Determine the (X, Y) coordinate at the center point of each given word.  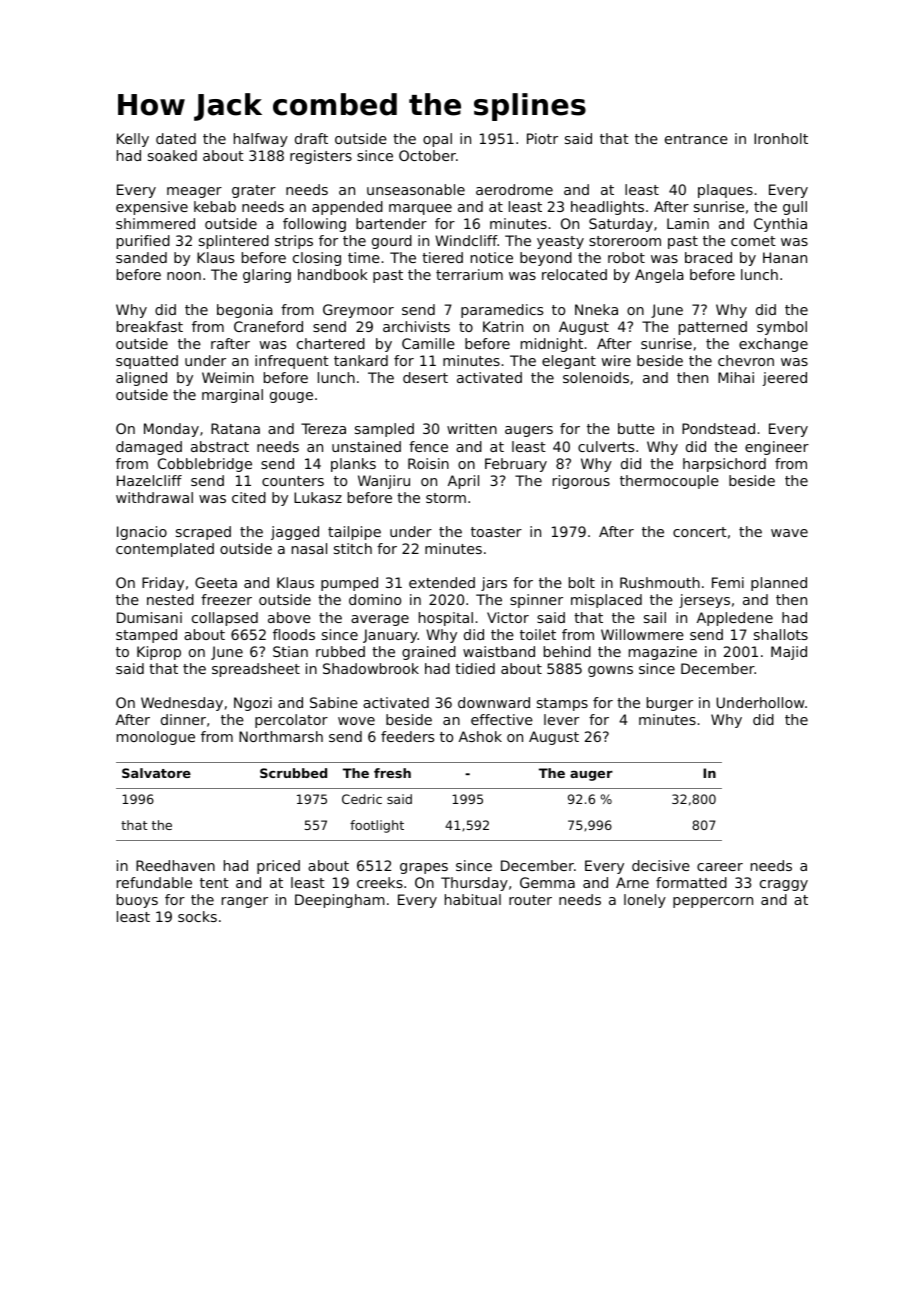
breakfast (150, 326)
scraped (203, 533)
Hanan (785, 257)
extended (442, 582)
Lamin (688, 223)
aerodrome (514, 189)
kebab (215, 206)
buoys (137, 901)
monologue (156, 738)
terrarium (469, 274)
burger (670, 704)
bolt (582, 582)
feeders (407, 736)
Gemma (547, 882)
